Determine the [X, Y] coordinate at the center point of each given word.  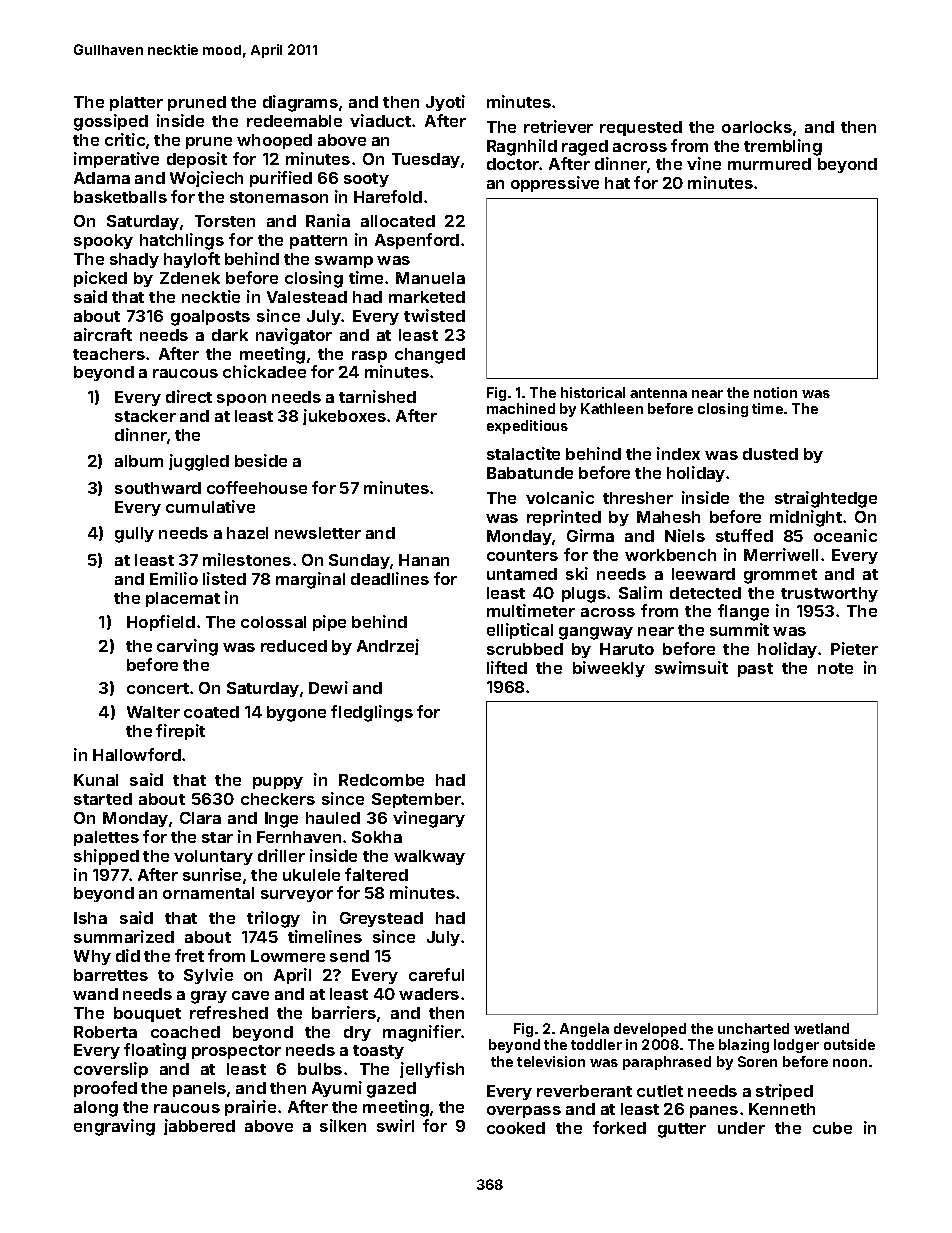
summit [739, 629]
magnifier [422, 1033]
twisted [434, 315]
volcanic [560, 497]
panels [199, 1089]
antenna [658, 393]
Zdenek [190, 278]
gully [134, 535]
